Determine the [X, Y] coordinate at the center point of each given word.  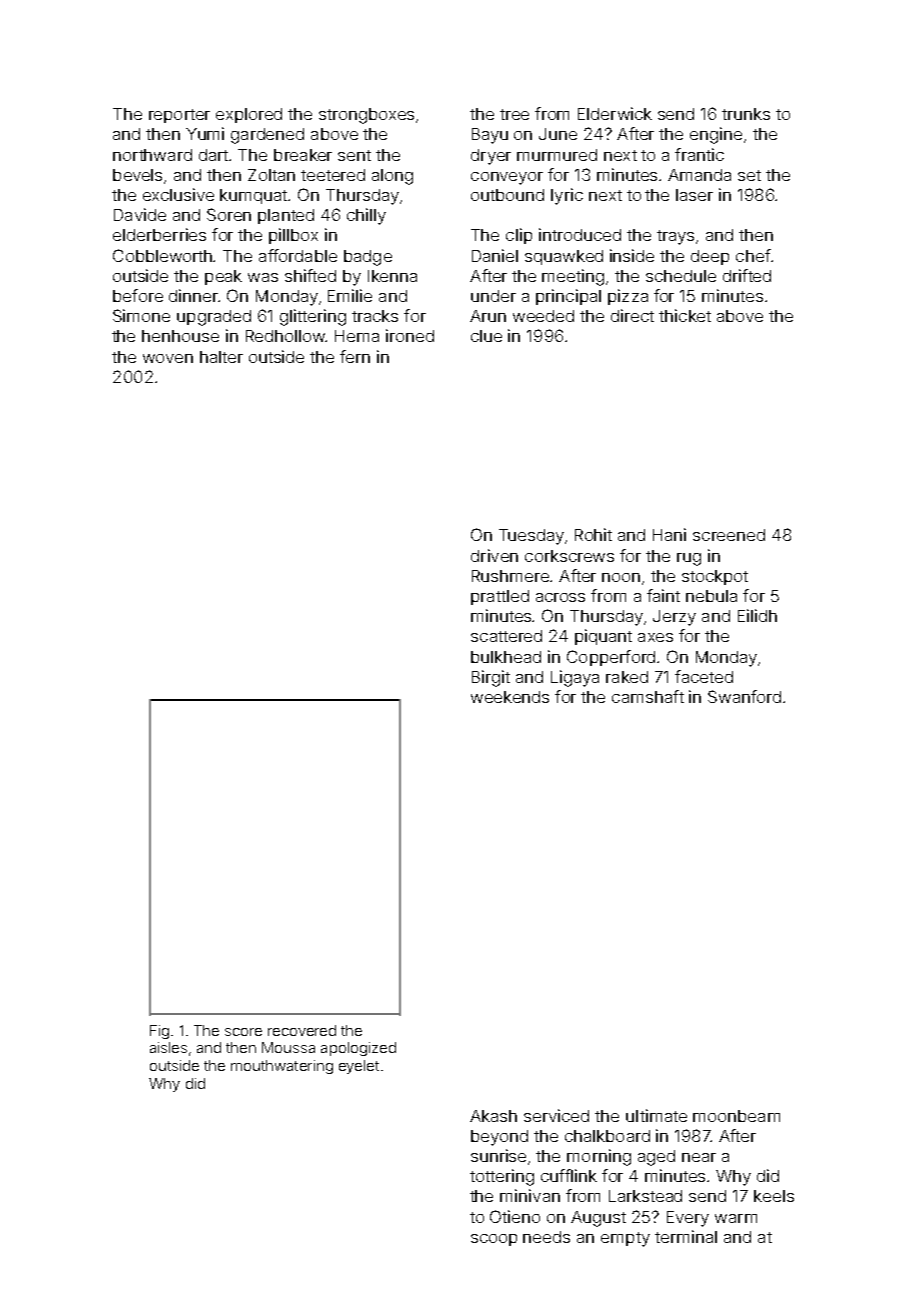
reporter [179, 116]
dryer [491, 157]
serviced [556, 1115]
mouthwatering [282, 1067]
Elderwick [615, 113]
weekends [510, 697]
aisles [168, 1047]
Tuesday [531, 537]
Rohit [593, 534]
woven [168, 358]
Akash [493, 1116]
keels [774, 1196]
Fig [159, 1032]
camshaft [648, 696]
